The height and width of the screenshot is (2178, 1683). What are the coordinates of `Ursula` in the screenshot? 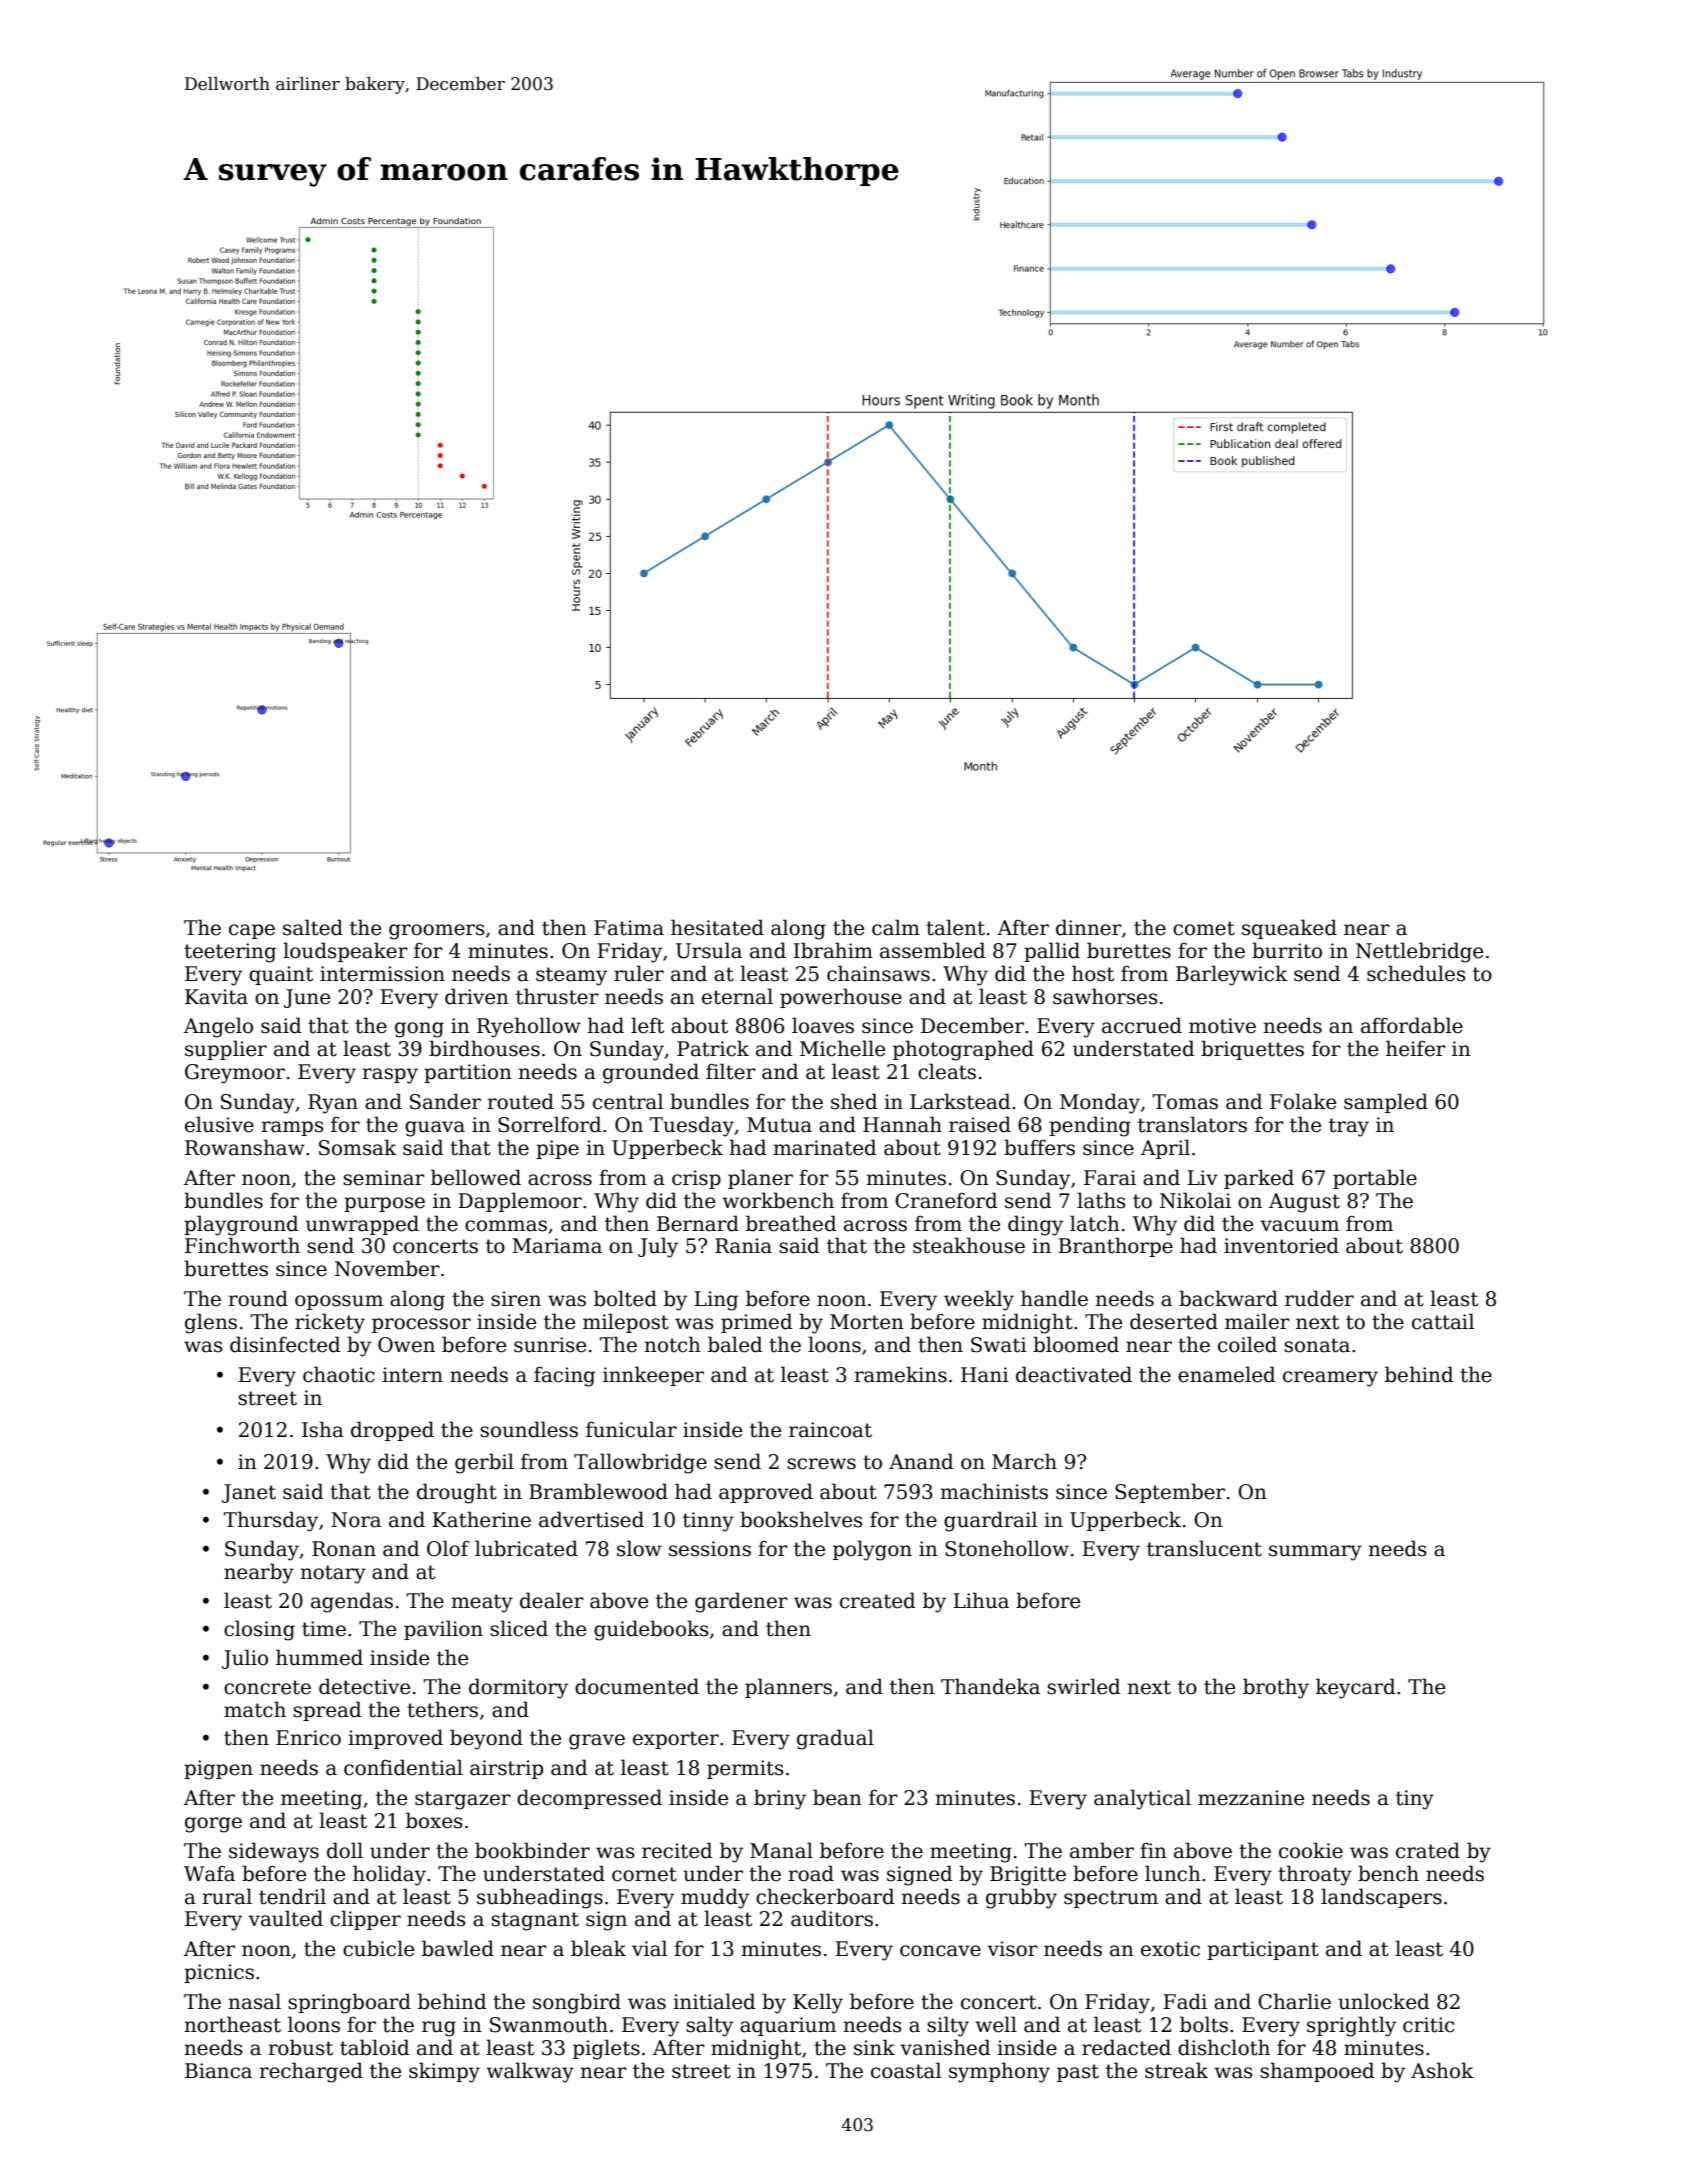 It's located at (709, 950).
